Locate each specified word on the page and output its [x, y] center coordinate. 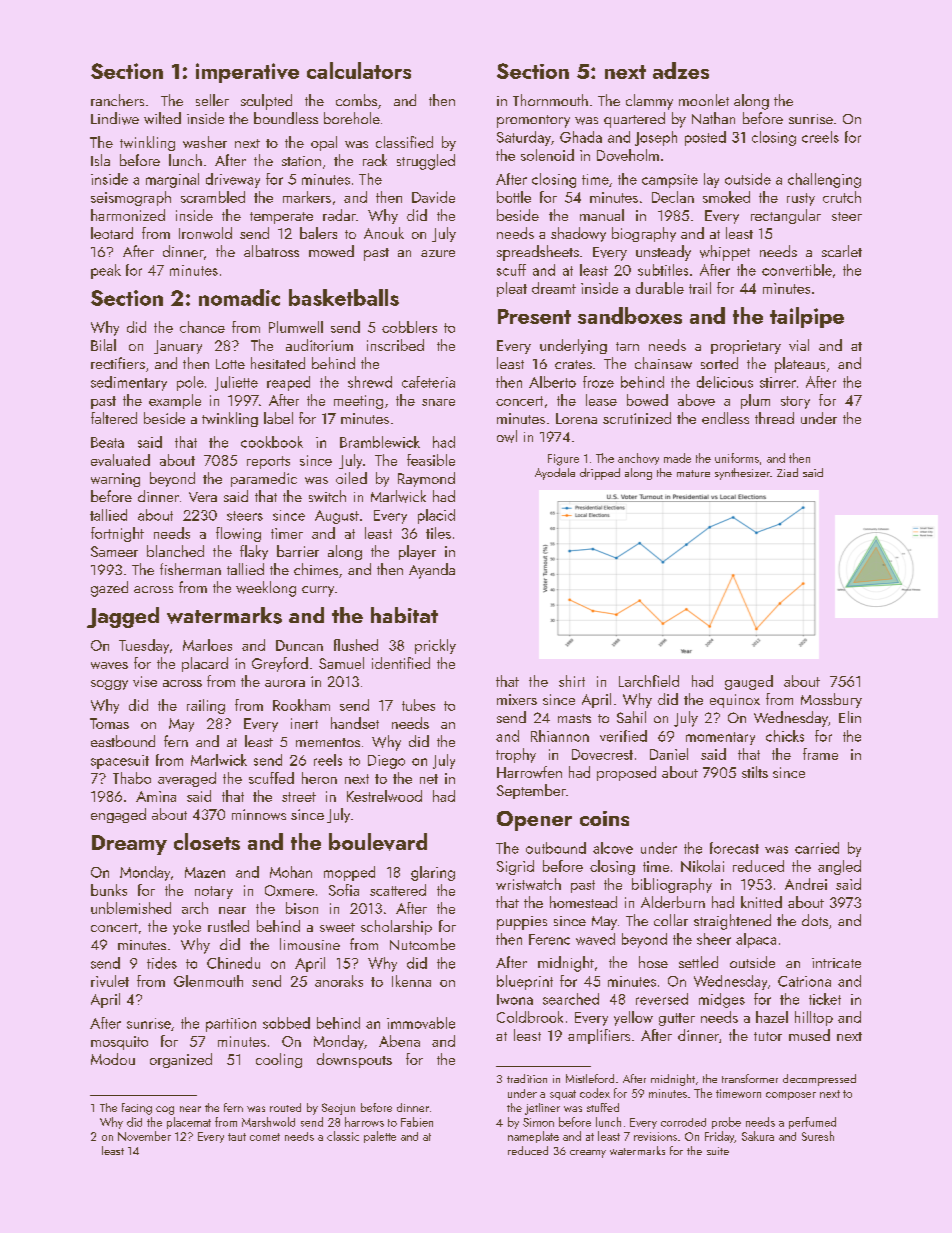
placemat [189, 1123]
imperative [247, 73]
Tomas [109, 723]
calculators [359, 70]
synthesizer [742, 474]
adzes [681, 70]
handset [355, 723]
